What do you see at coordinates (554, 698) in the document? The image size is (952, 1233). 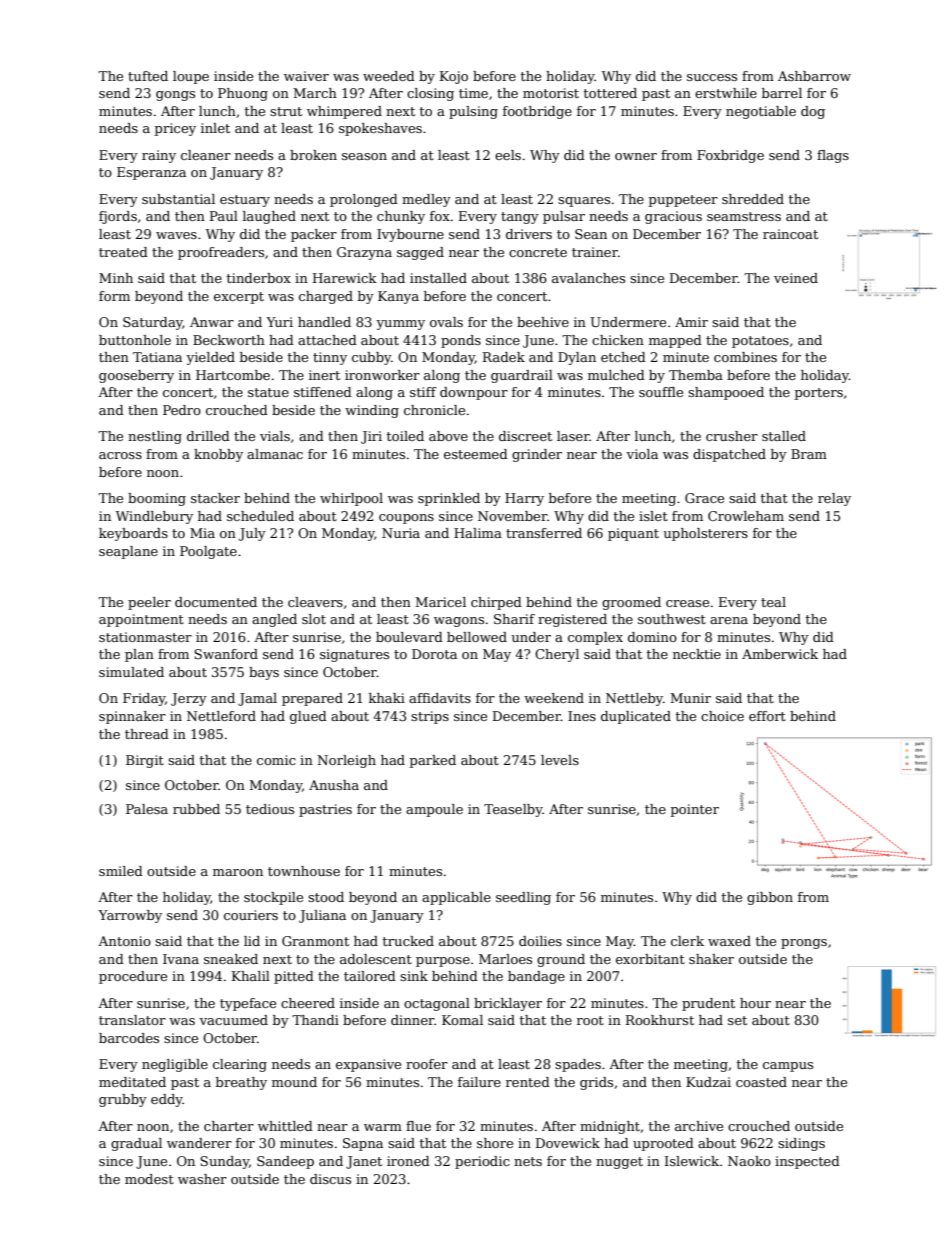 I see `weekend` at bounding box center [554, 698].
